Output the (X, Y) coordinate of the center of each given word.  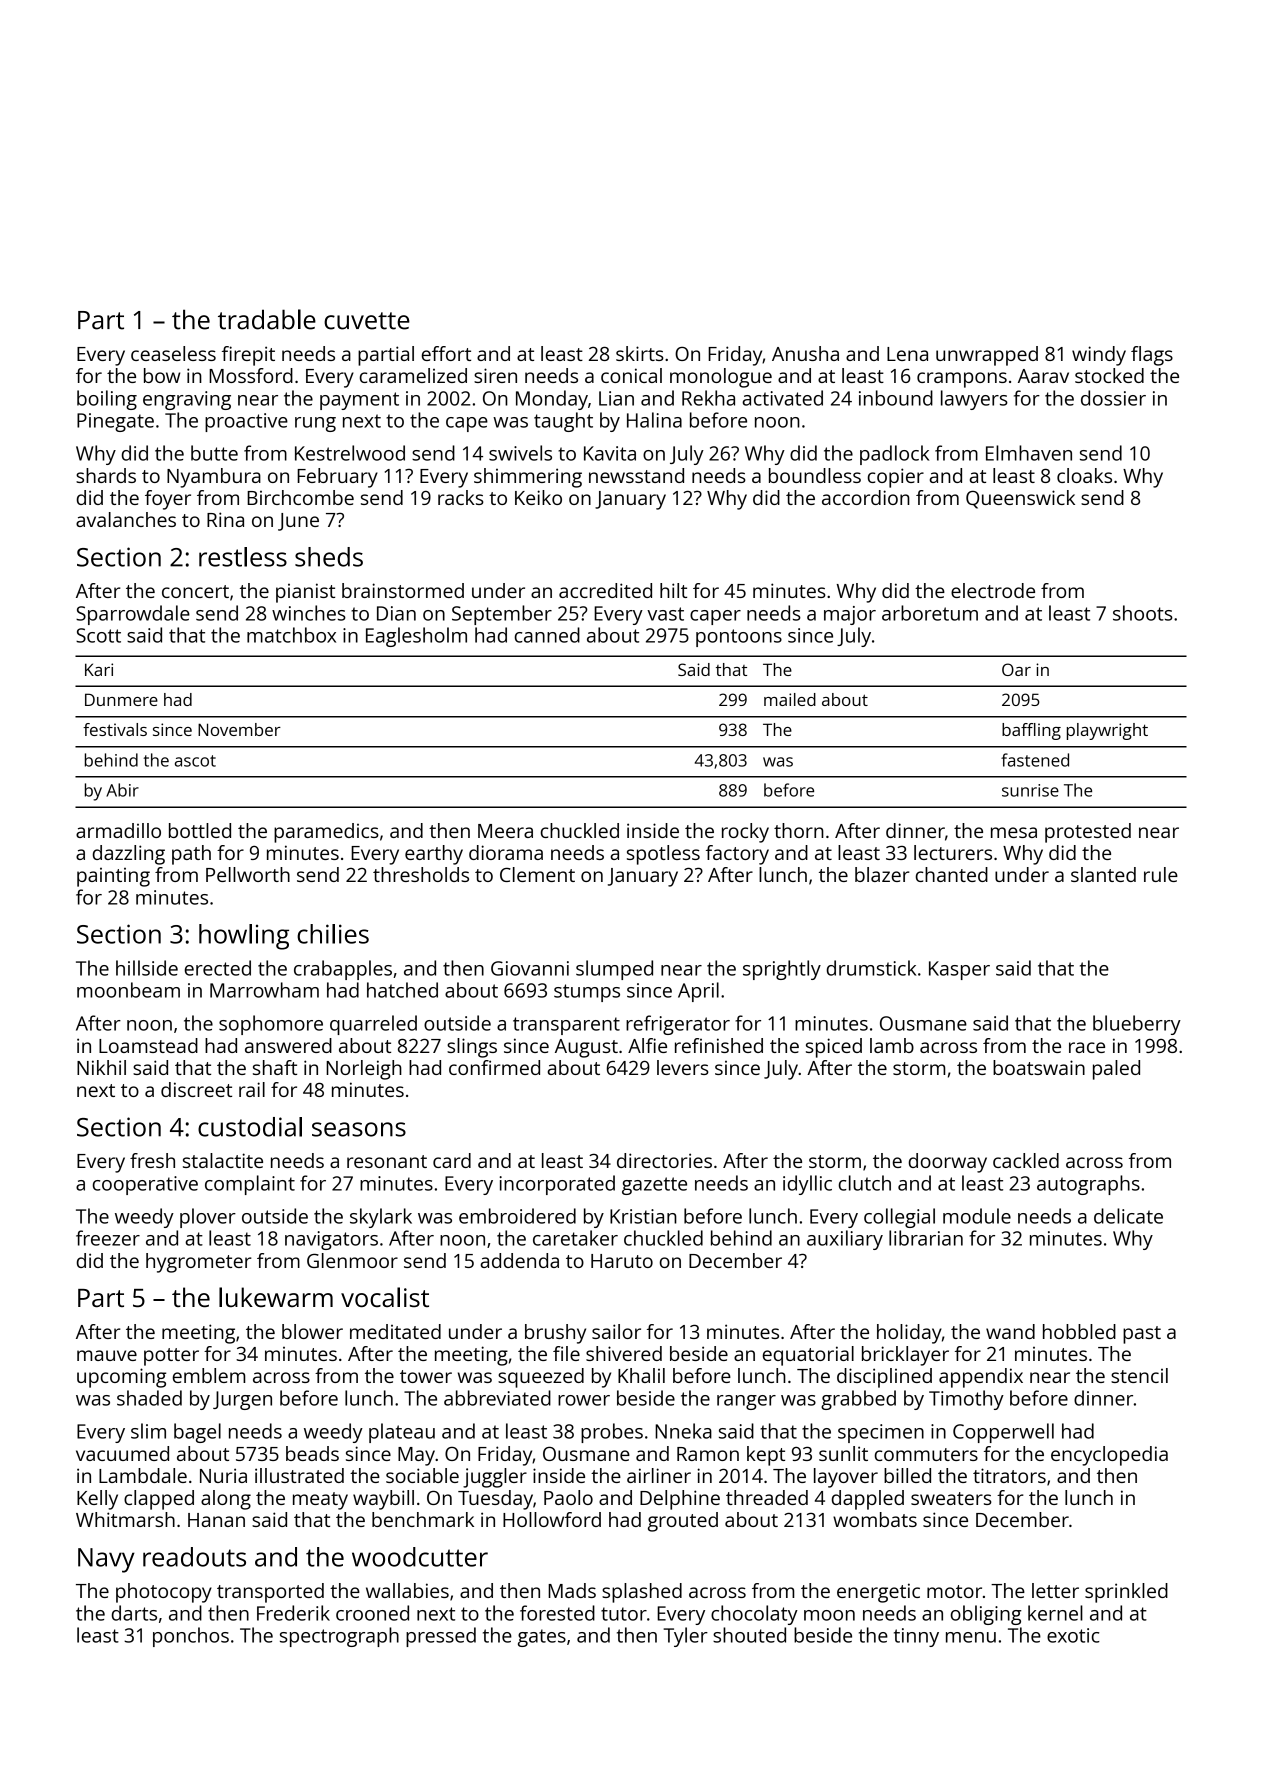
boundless (815, 475)
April (698, 992)
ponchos (191, 1637)
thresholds (421, 874)
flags (1152, 356)
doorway (948, 1163)
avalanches (126, 519)
